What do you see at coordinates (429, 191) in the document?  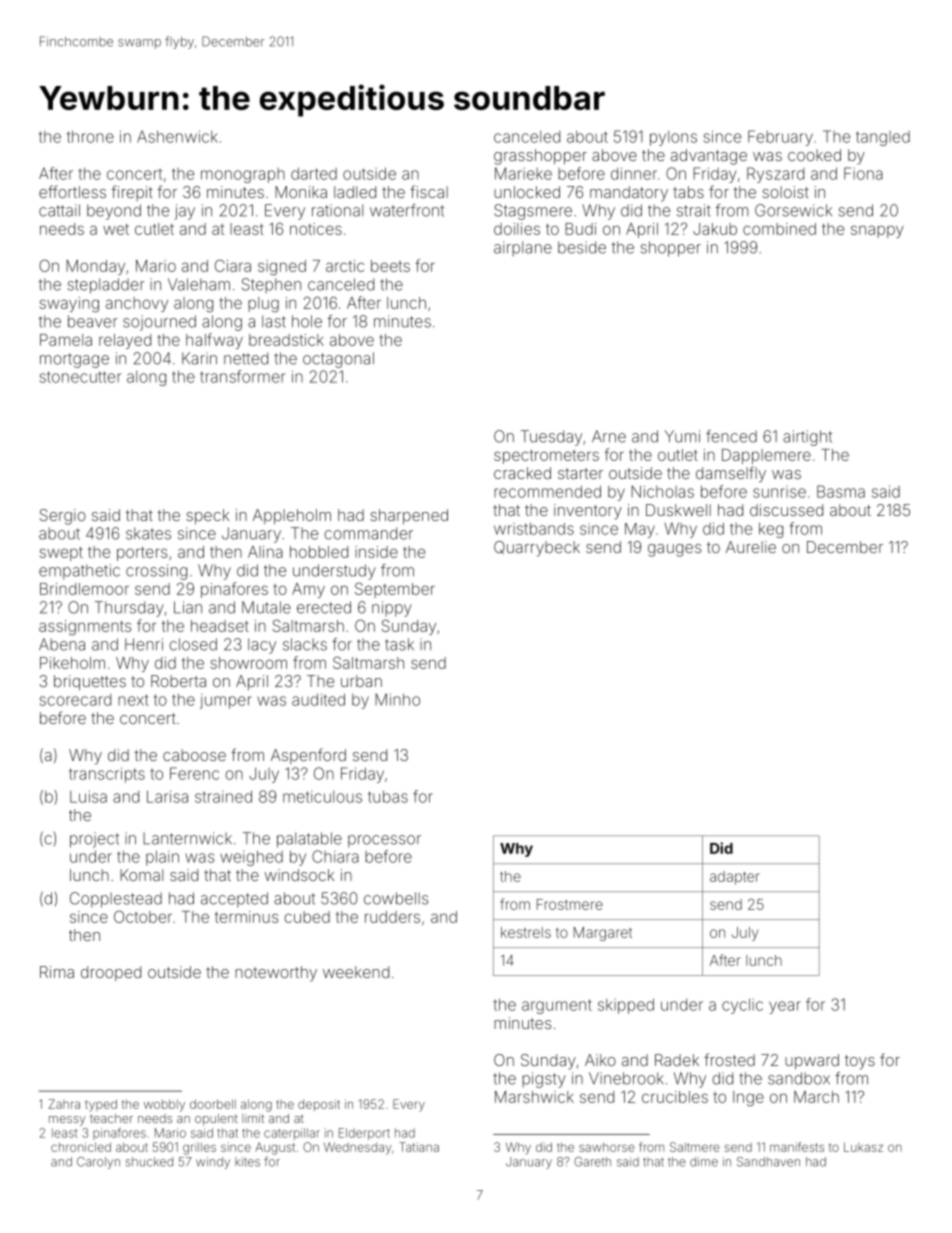 I see `fiscal` at bounding box center [429, 191].
